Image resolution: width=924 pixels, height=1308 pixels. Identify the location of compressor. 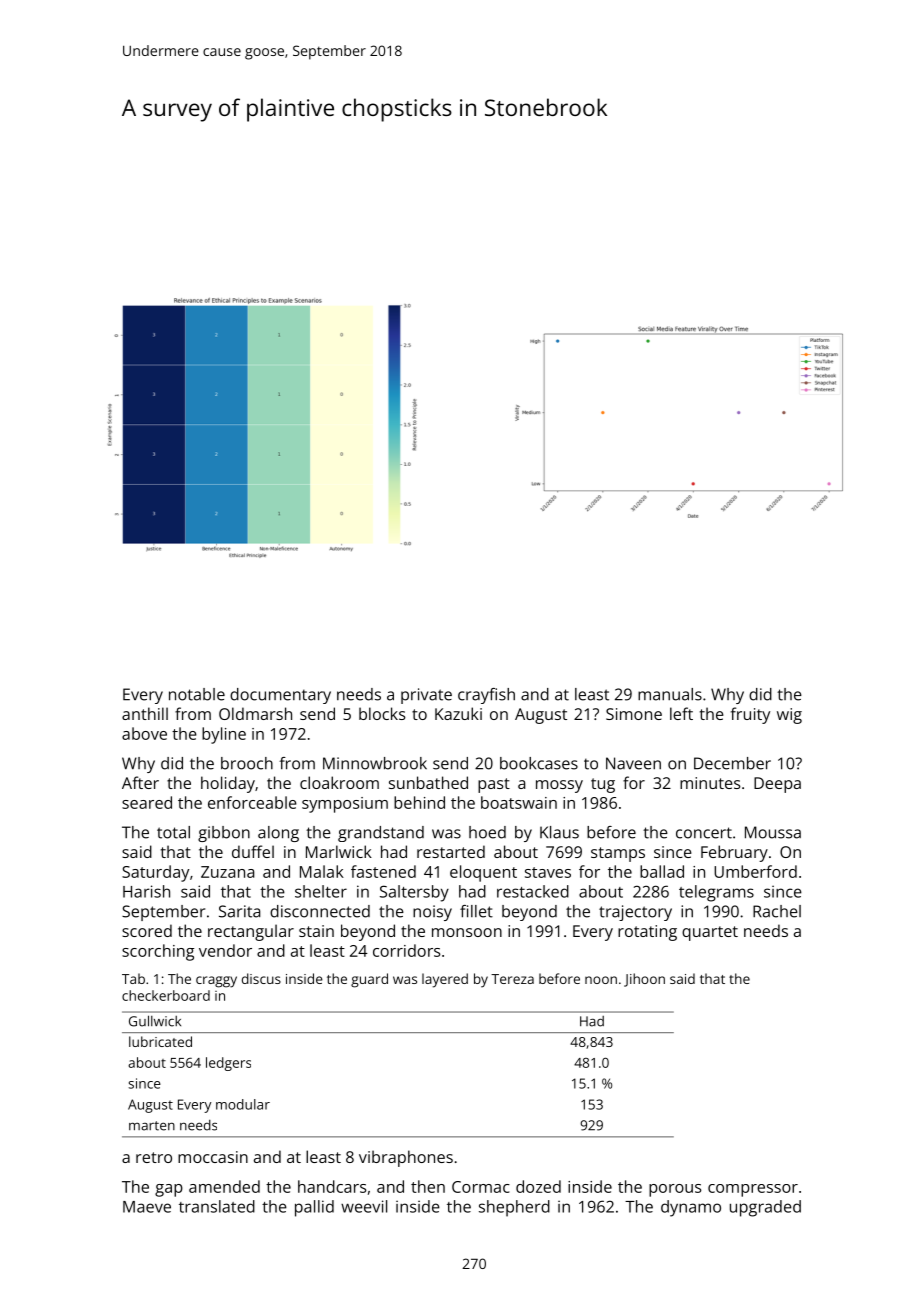
(753, 1190).
